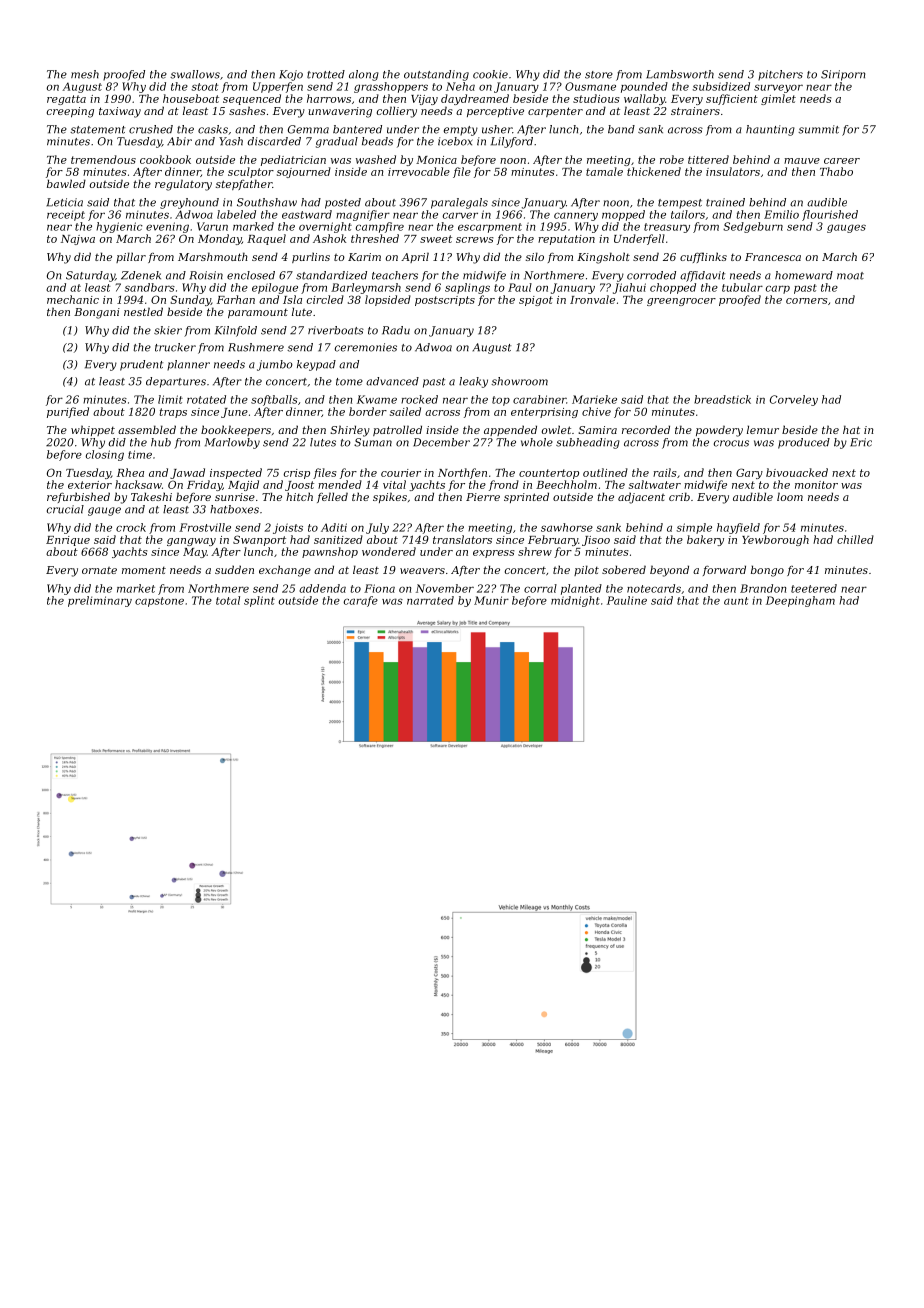 This image has width=924, height=1308. What do you see at coordinates (461, 131) in the image?
I see `empty` at bounding box center [461, 131].
